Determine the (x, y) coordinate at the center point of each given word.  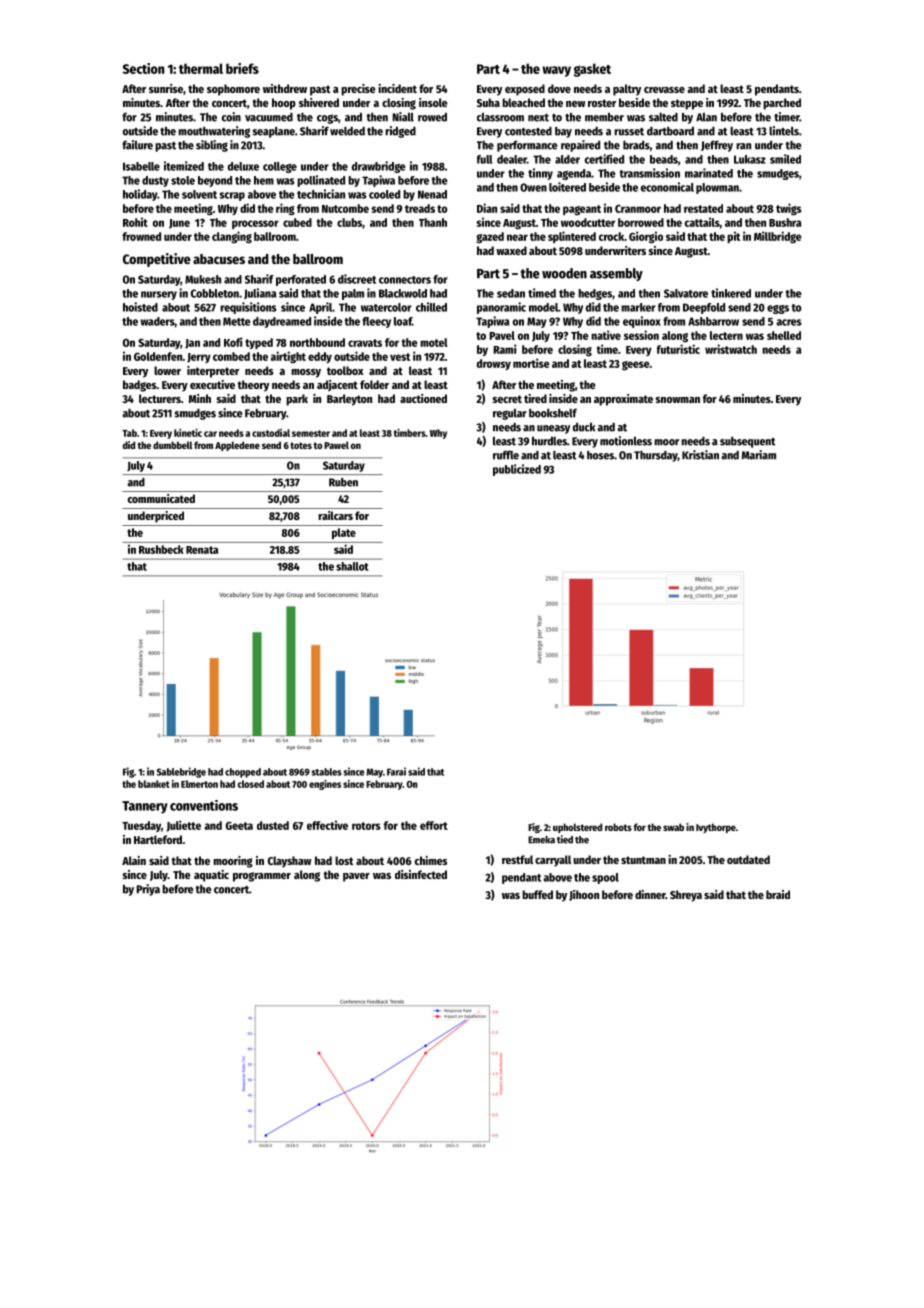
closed (251, 784)
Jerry (199, 358)
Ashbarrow (713, 321)
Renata (202, 550)
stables (327, 772)
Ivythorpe (716, 828)
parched (782, 104)
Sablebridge (181, 772)
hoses (600, 455)
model (543, 307)
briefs (242, 68)
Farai (396, 771)
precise (358, 90)
